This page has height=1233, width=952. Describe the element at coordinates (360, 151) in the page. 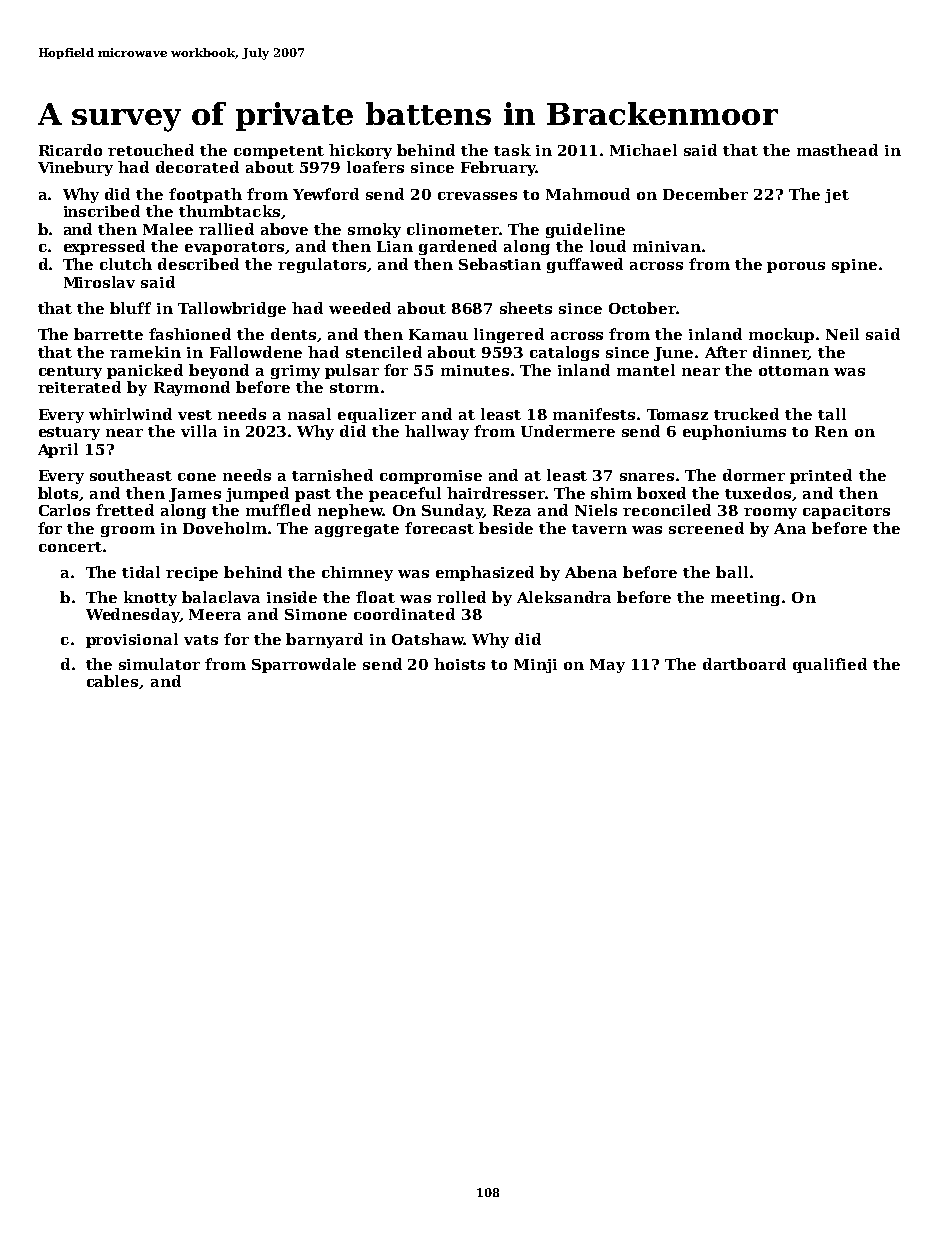

I see `hickory` at that location.
